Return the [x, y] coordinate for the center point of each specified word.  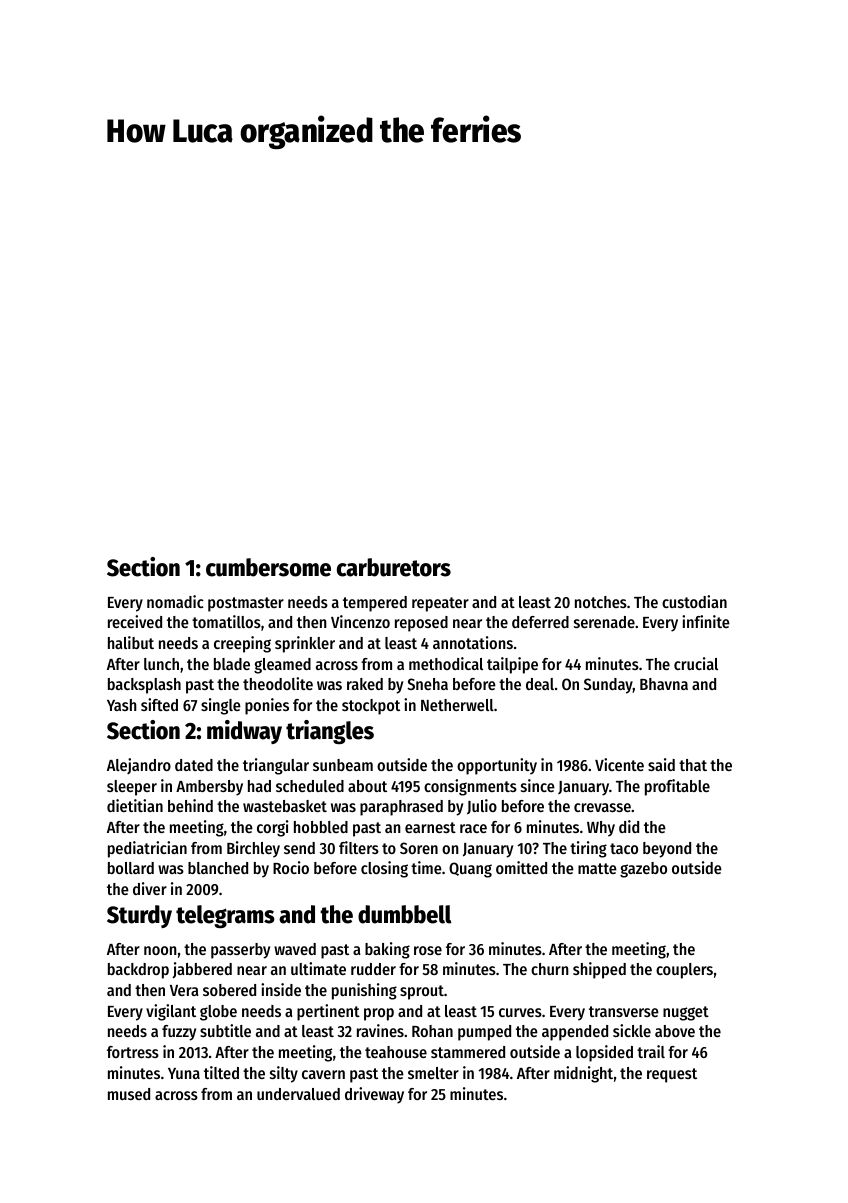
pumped [484, 1033]
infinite [706, 621]
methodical [446, 663]
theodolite [278, 683]
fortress [133, 1052]
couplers [684, 971]
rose [428, 950]
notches [601, 602]
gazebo [643, 870]
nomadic [175, 601]
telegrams [225, 916]
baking [387, 950]
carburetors [394, 567]
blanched [218, 868]
